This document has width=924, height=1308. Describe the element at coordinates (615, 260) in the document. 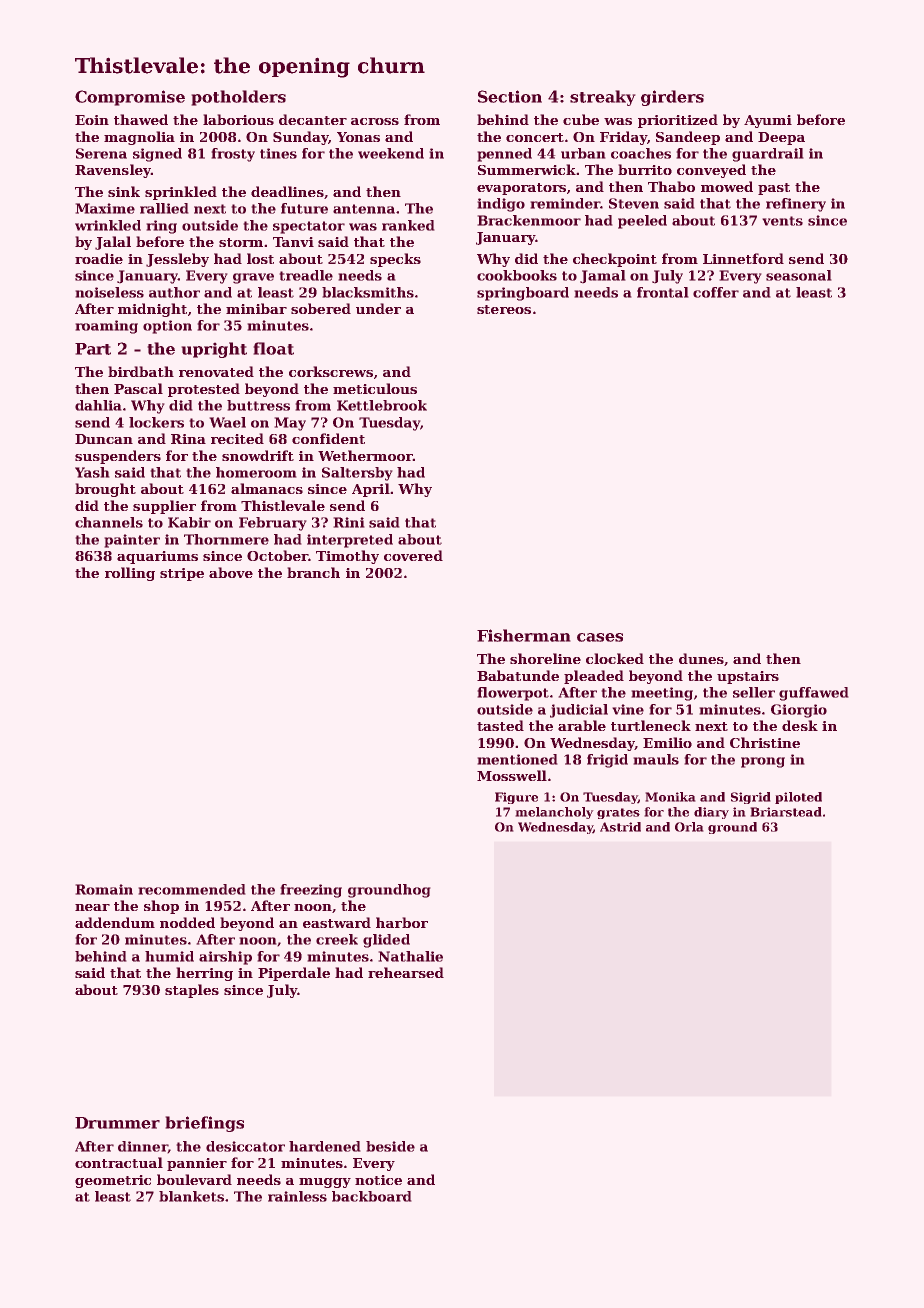

I see `checkpoint` at that location.
